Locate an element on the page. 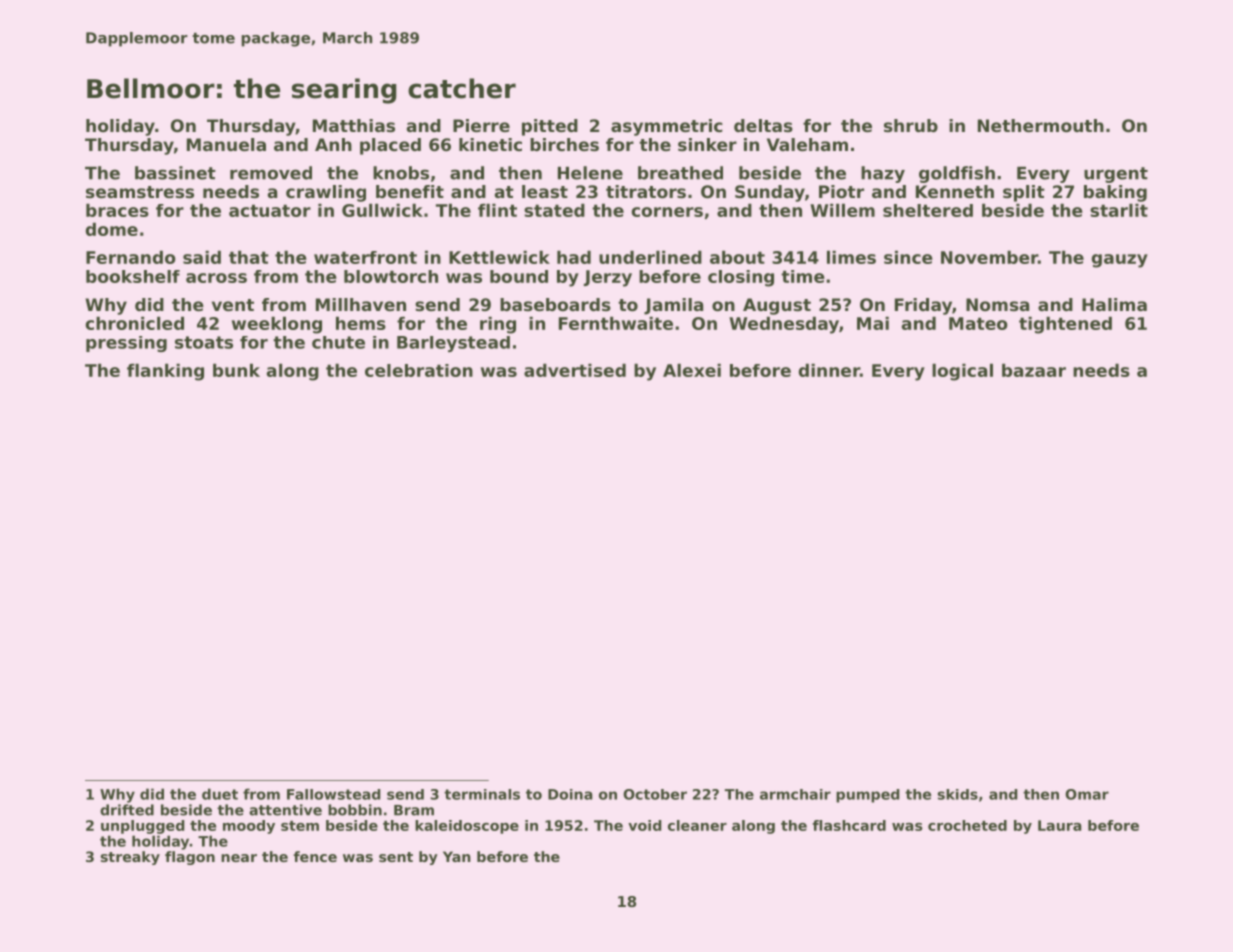 This document has height=952, width=1233. skids is located at coordinates (958, 794).
